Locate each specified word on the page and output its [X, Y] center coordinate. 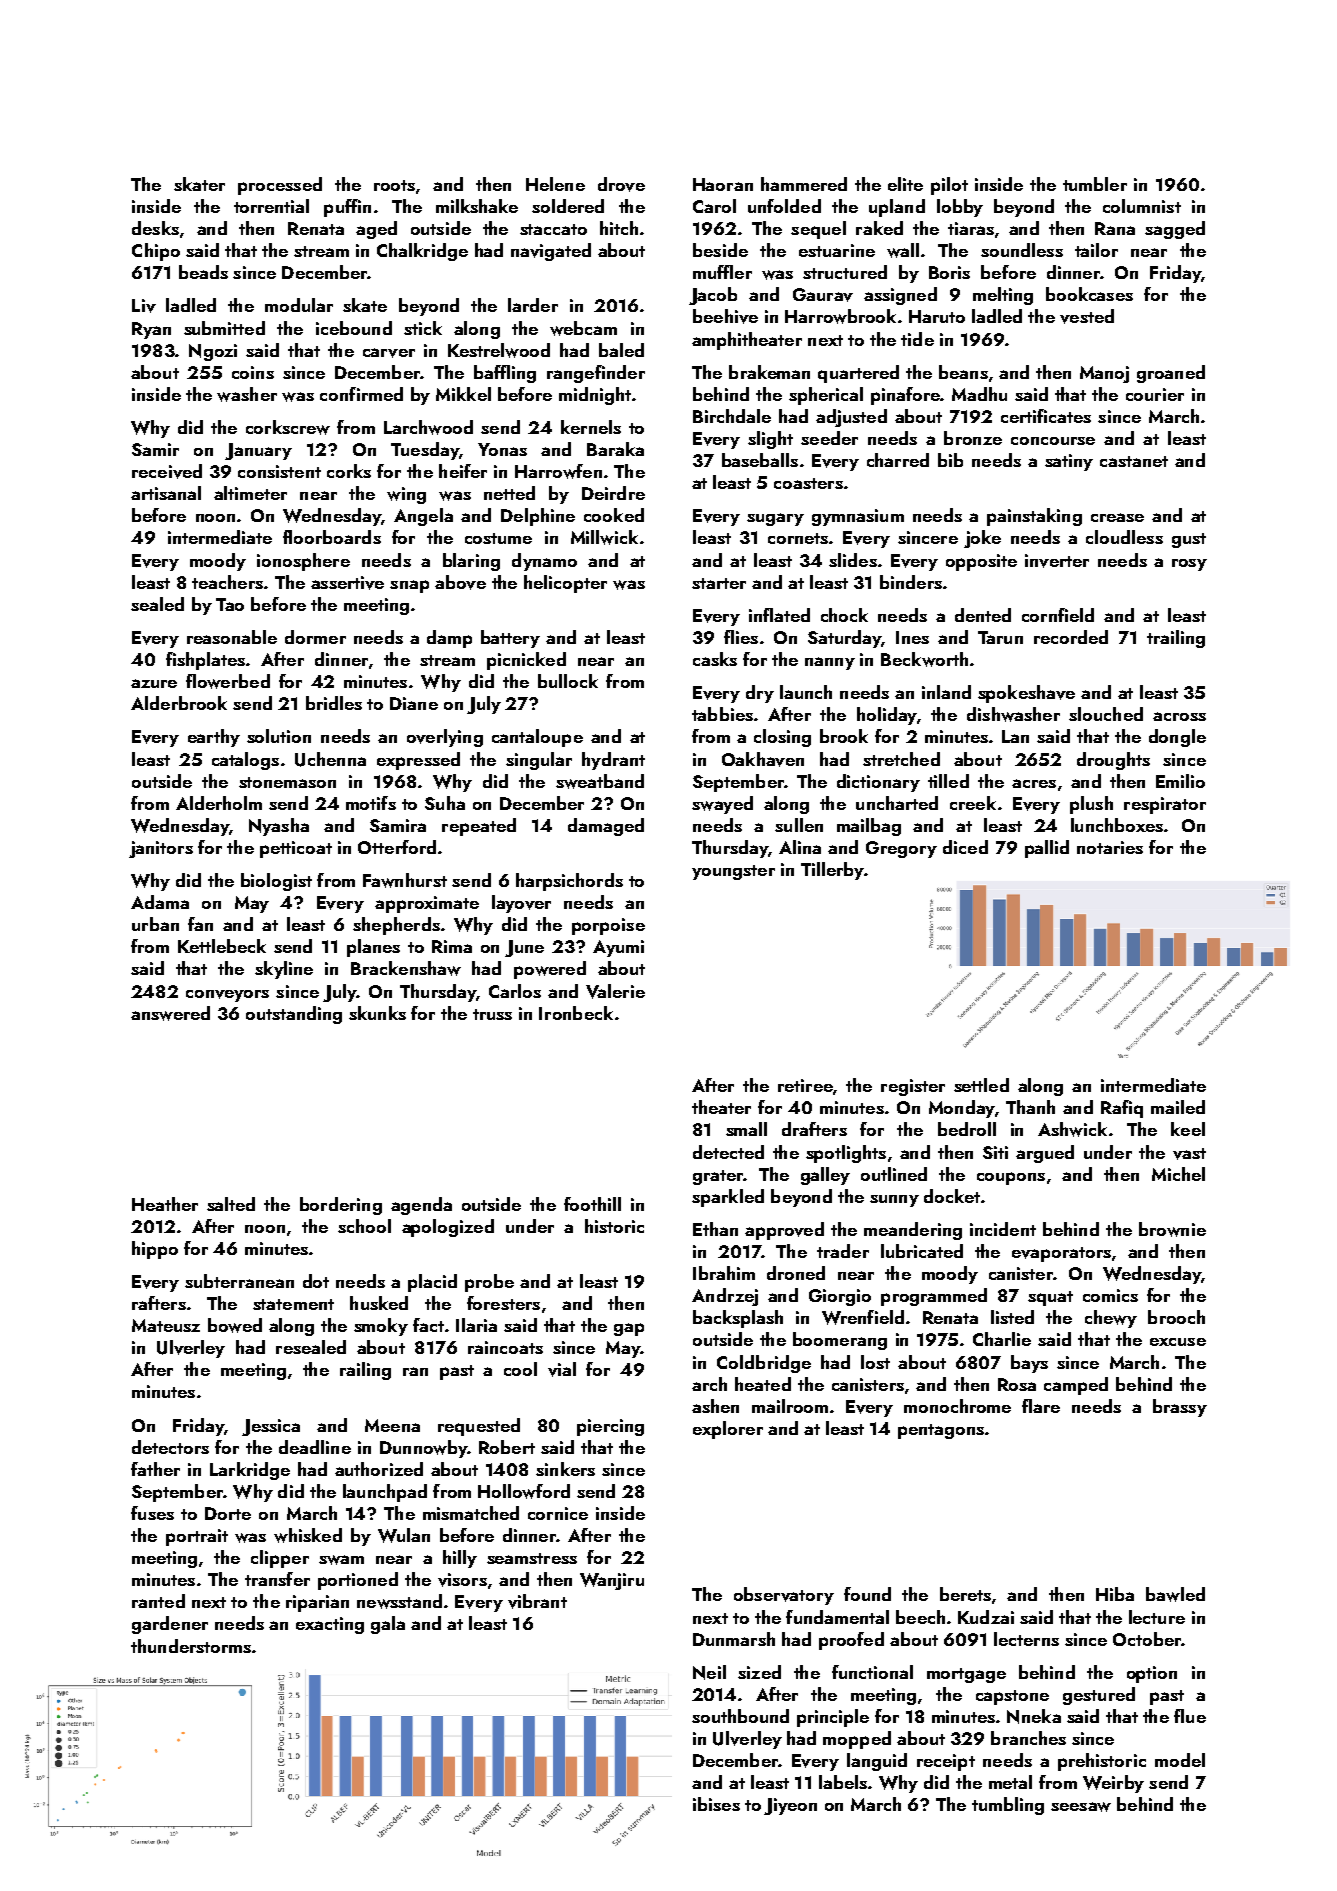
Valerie [615, 991]
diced [965, 847]
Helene [555, 184]
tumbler [1095, 184]
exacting [330, 1625]
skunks [377, 1013]
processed [280, 186]
